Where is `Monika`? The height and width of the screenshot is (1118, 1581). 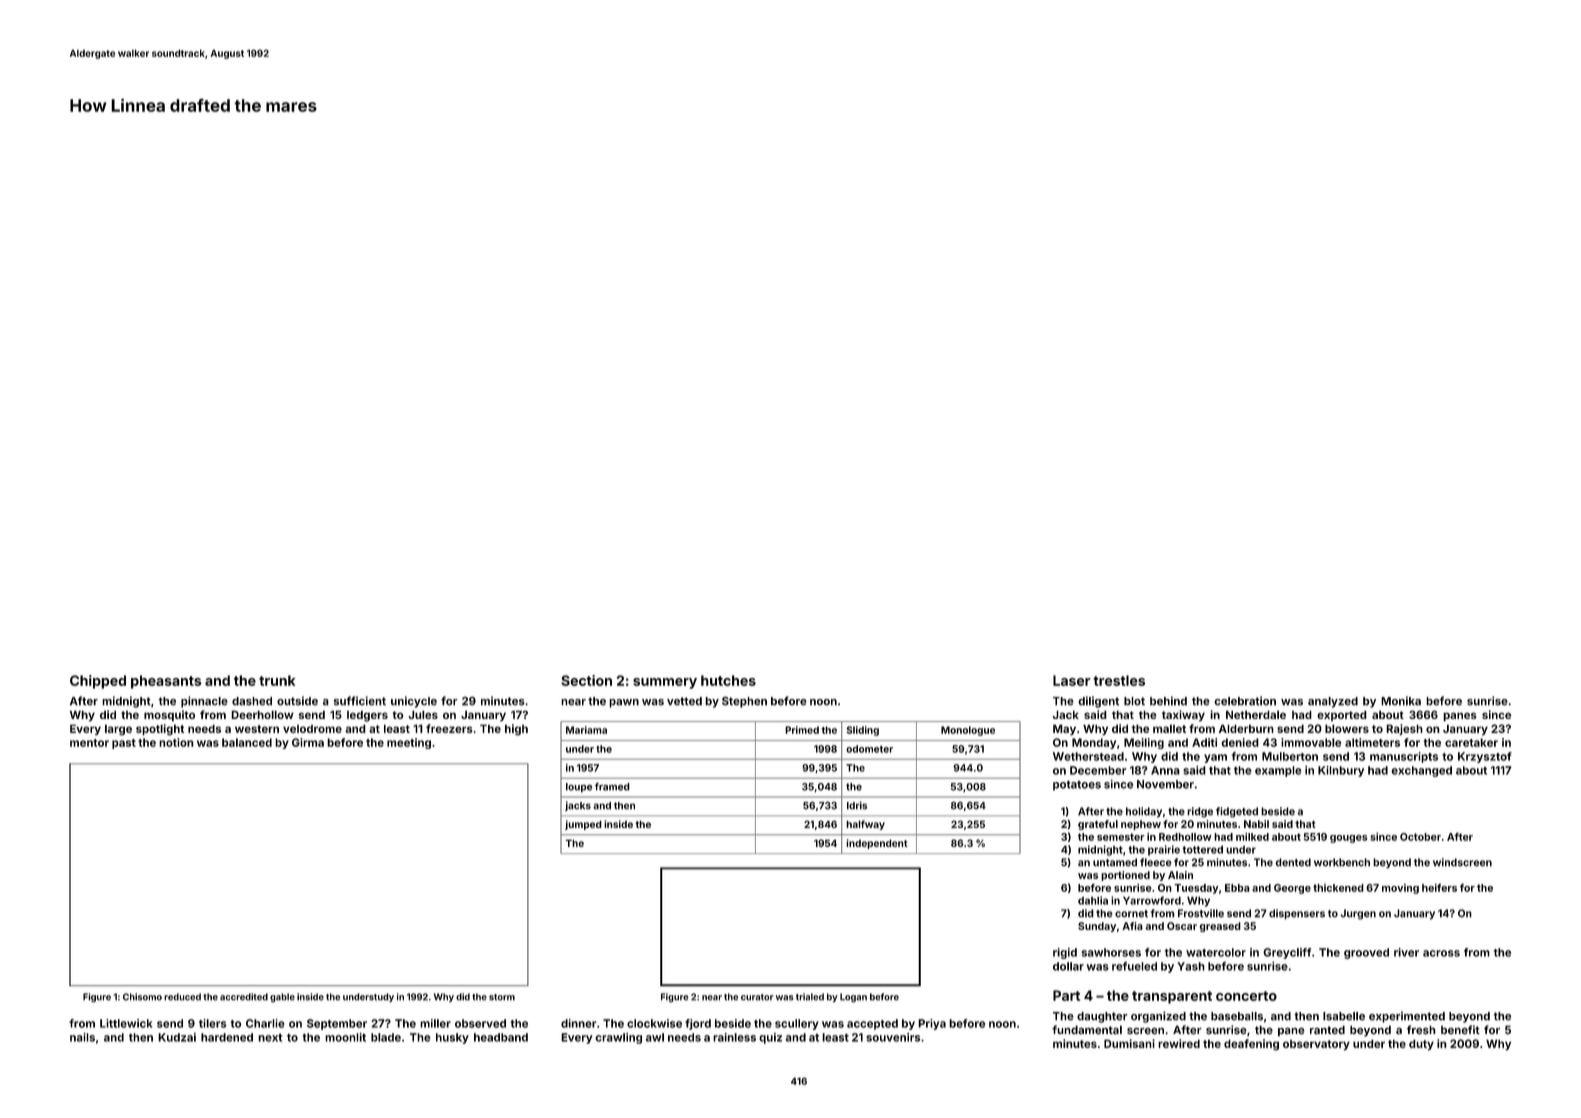 Monika is located at coordinates (1401, 701).
